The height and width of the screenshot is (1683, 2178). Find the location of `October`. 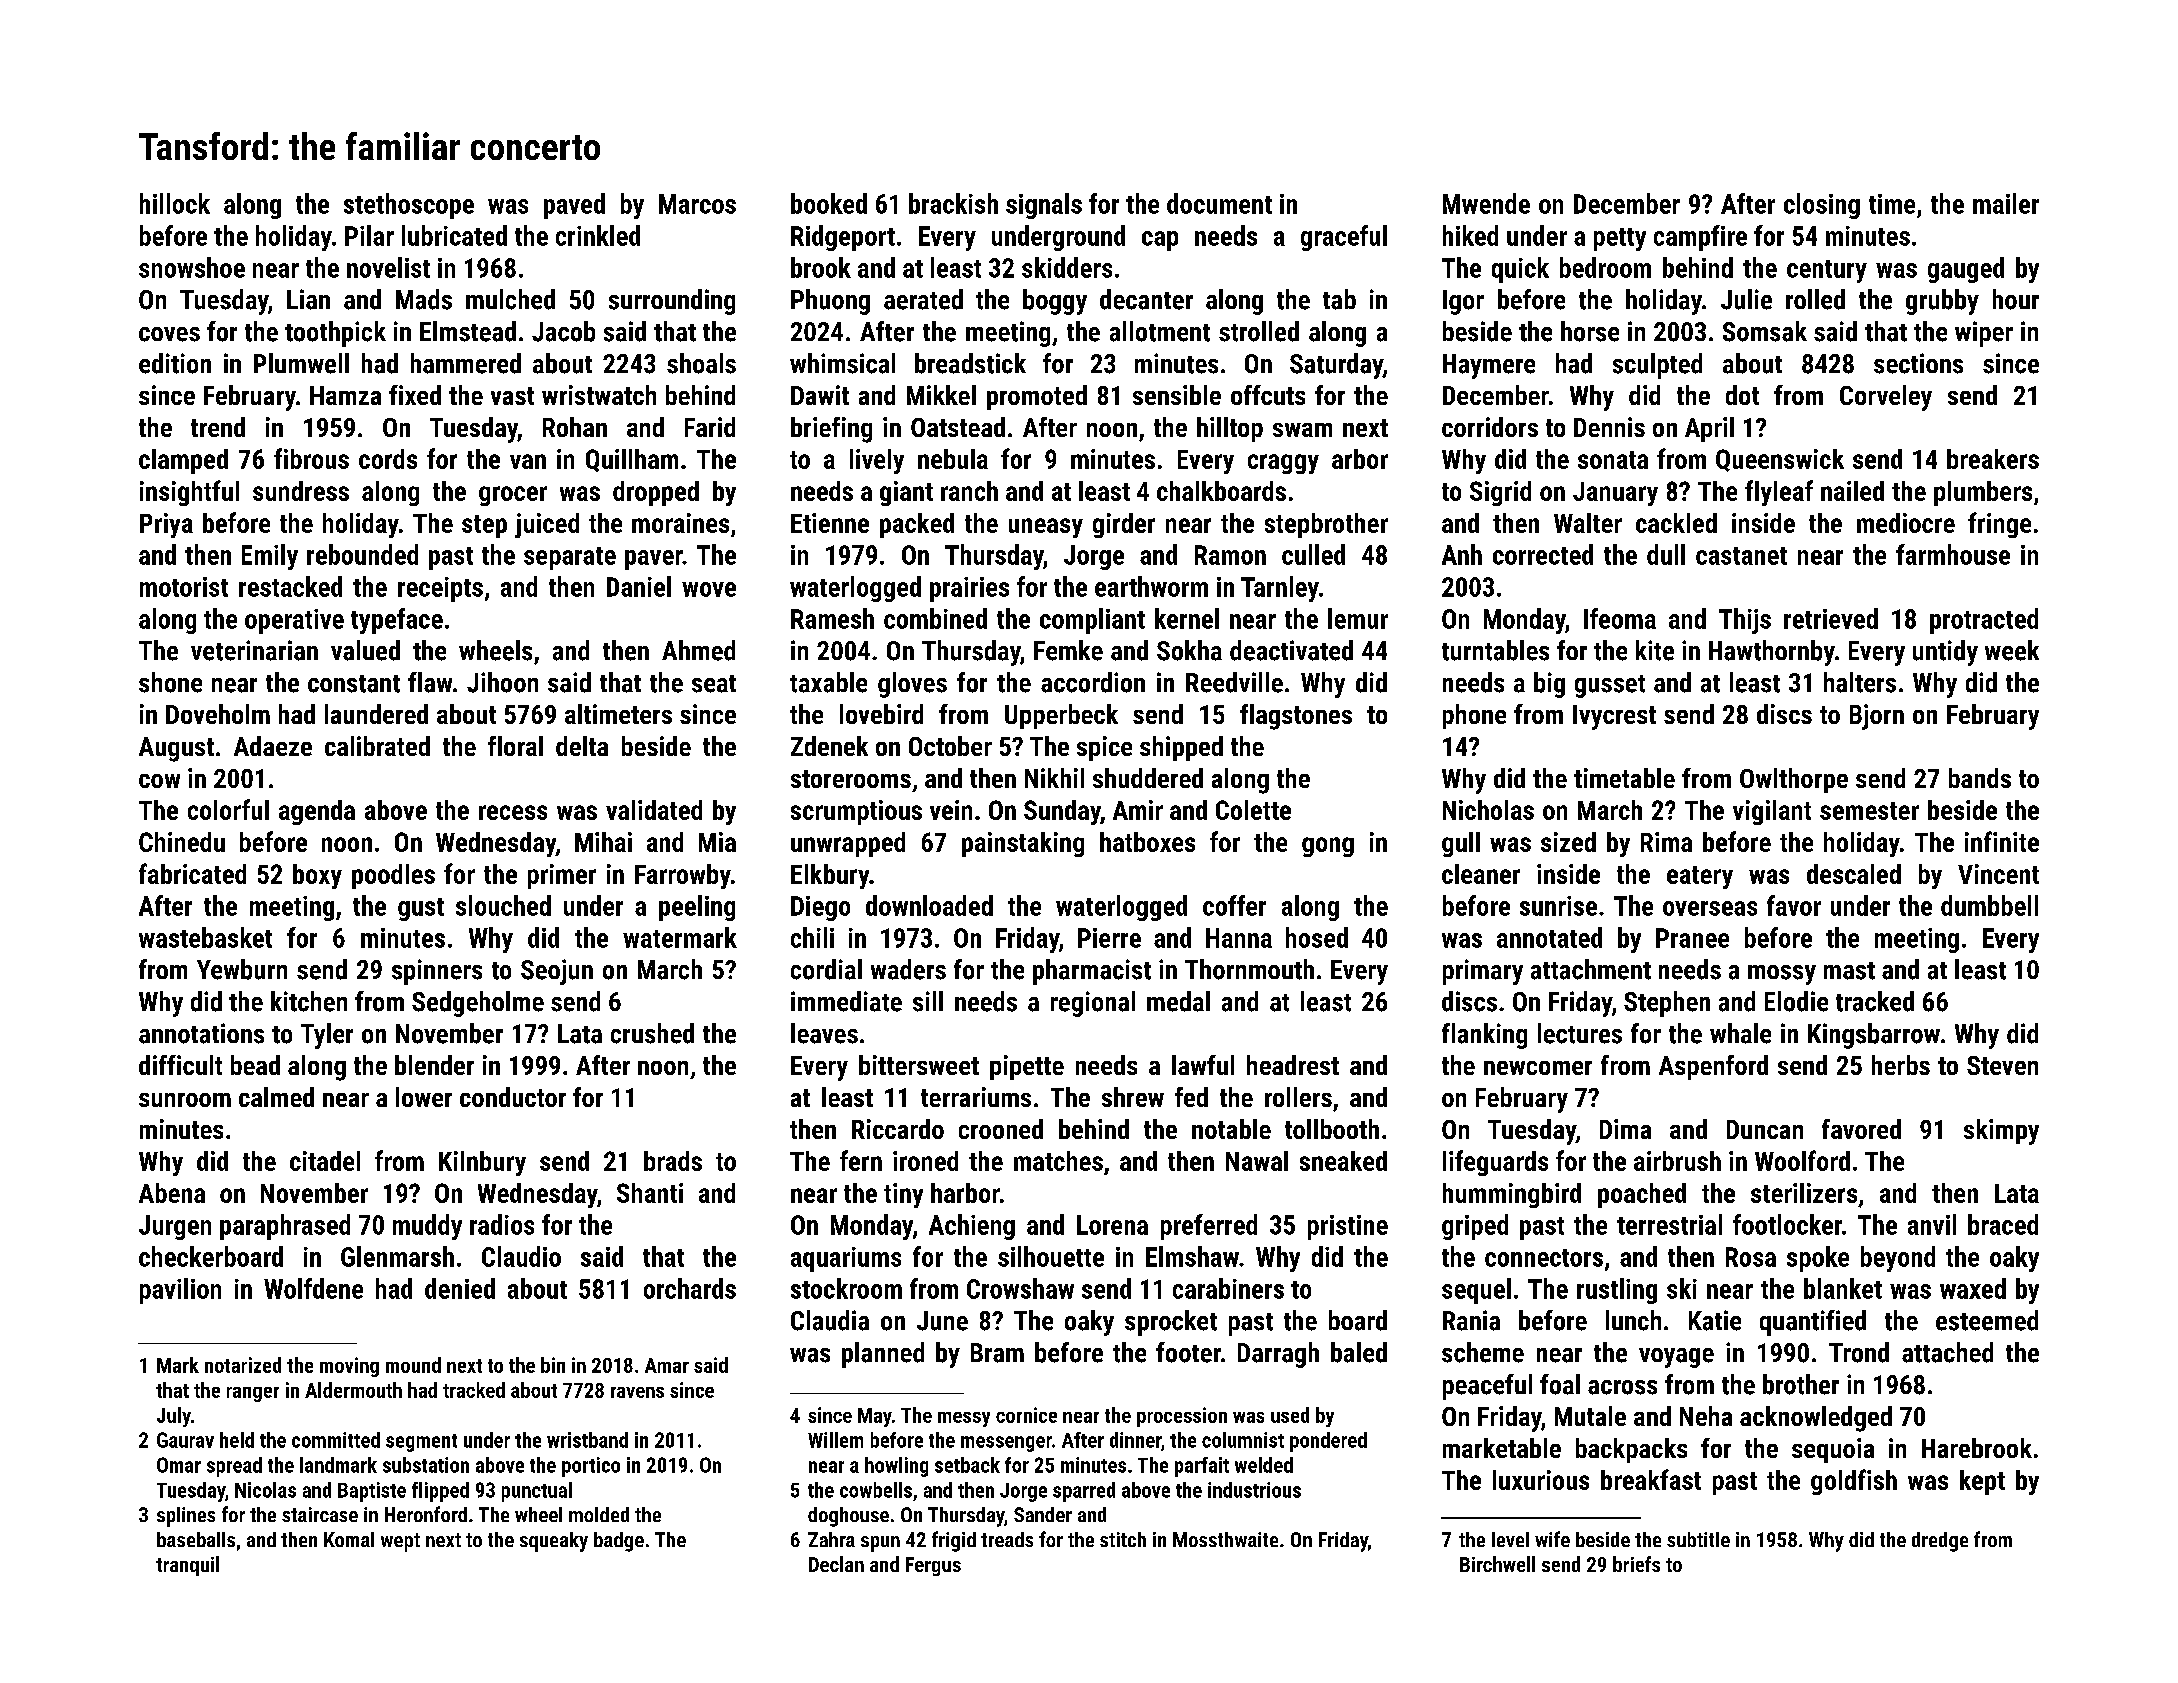

October is located at coordinates (950, 746).
